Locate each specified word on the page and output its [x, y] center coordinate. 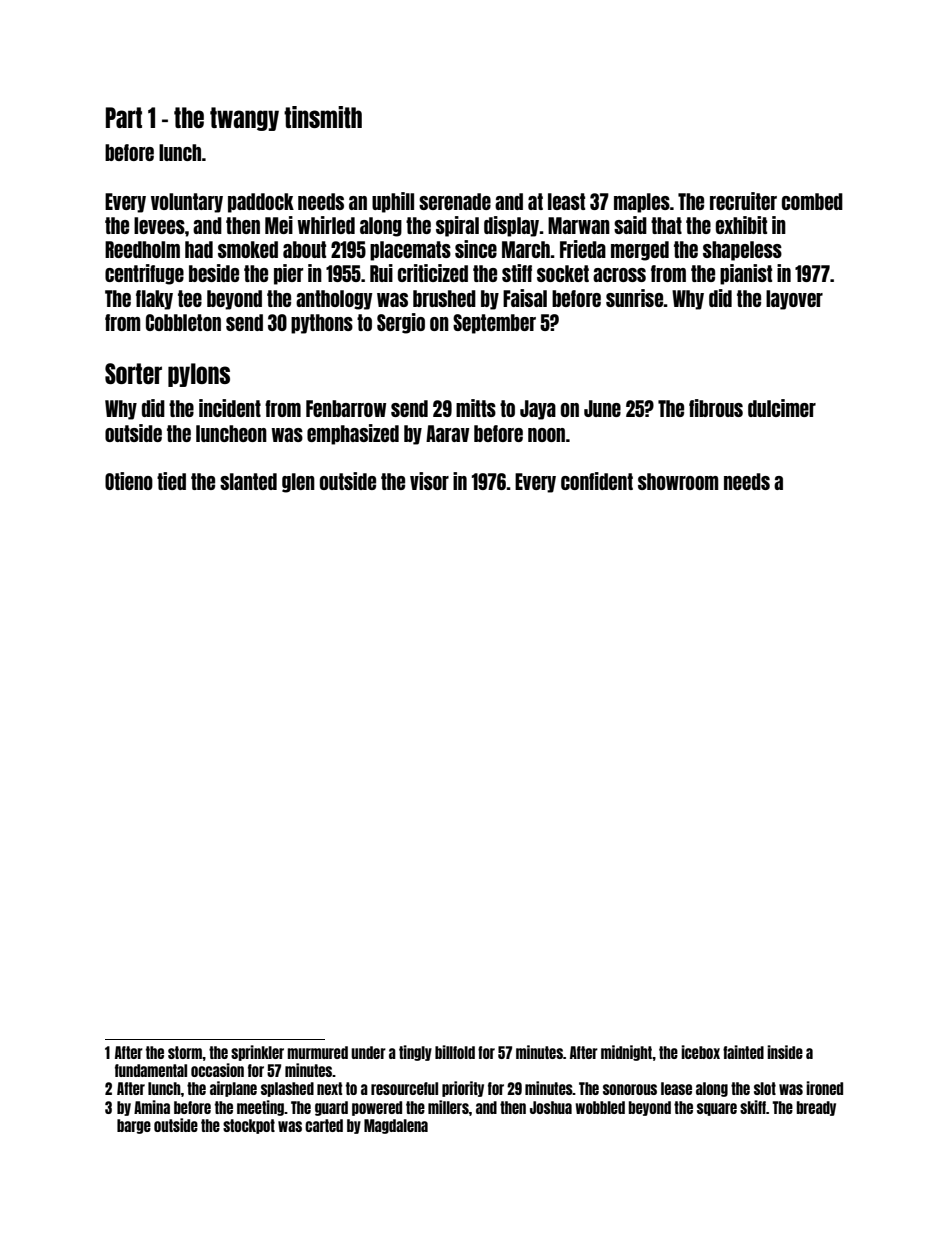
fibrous [716, 408]
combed [812, 201]
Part [124, 117]
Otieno [129, 481]
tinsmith [323, 117]
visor [429, 481]
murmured [317, 1052]
